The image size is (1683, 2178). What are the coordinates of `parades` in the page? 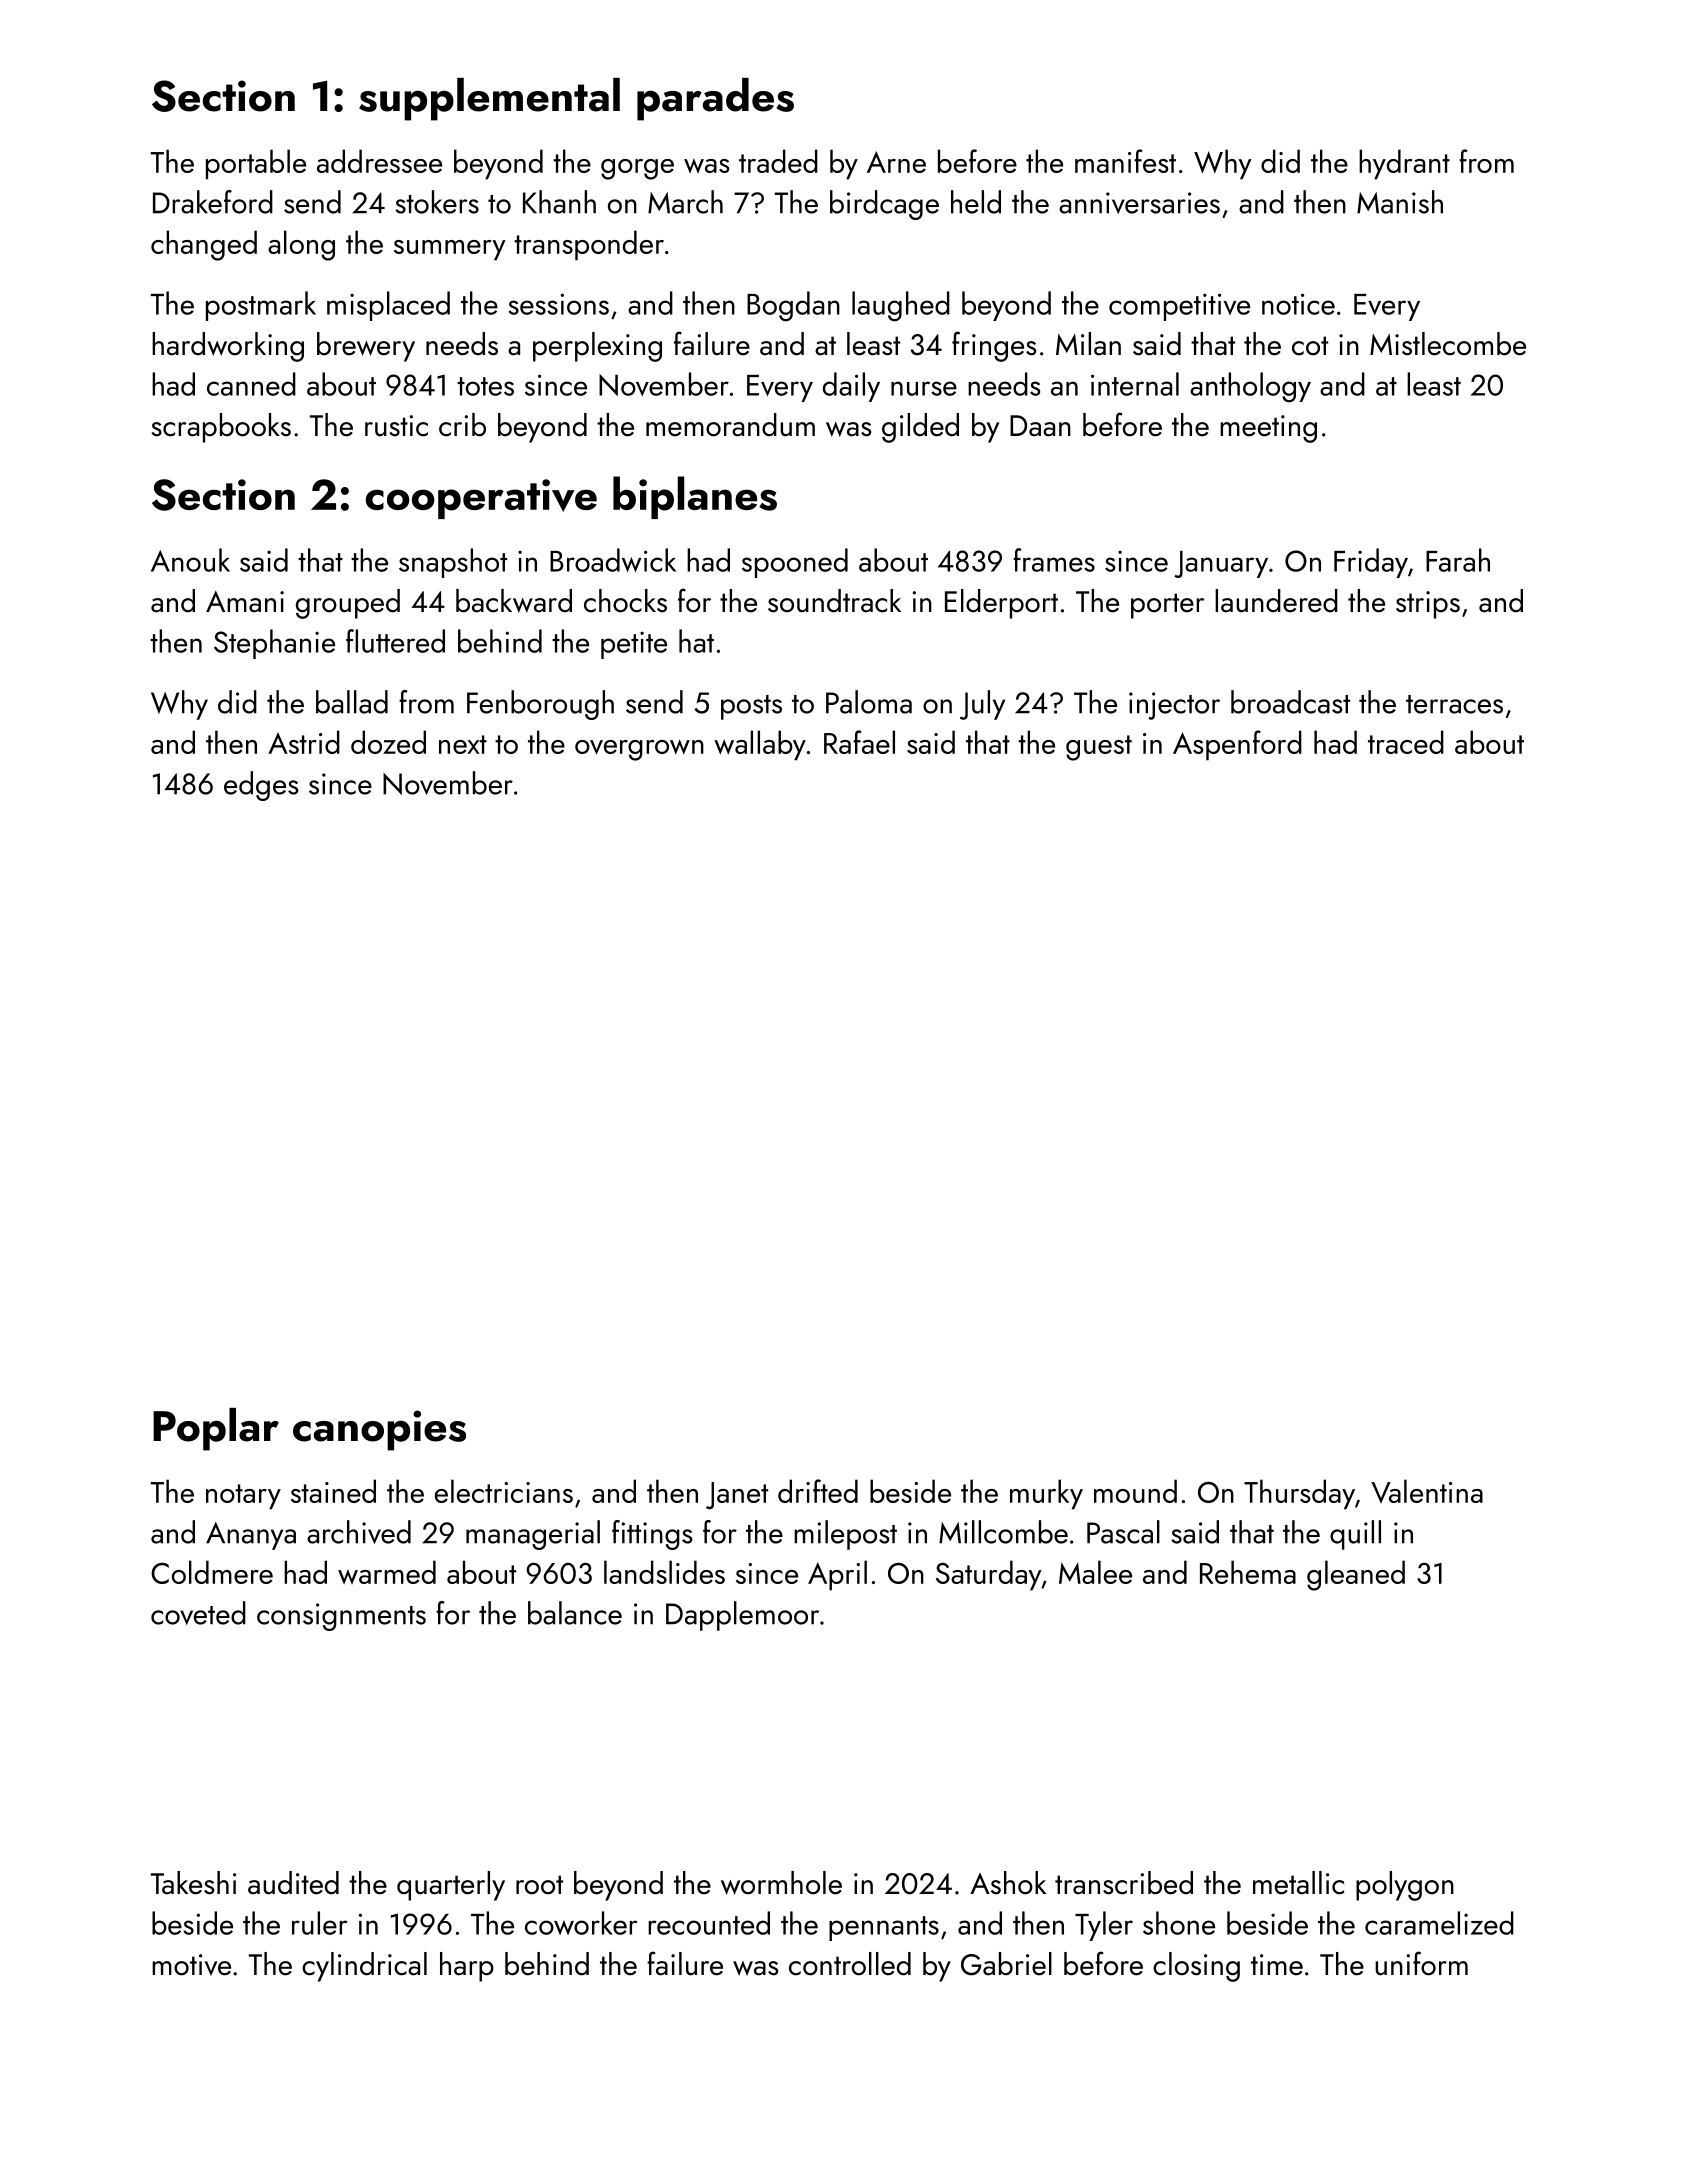 It's located at (715, 99).
